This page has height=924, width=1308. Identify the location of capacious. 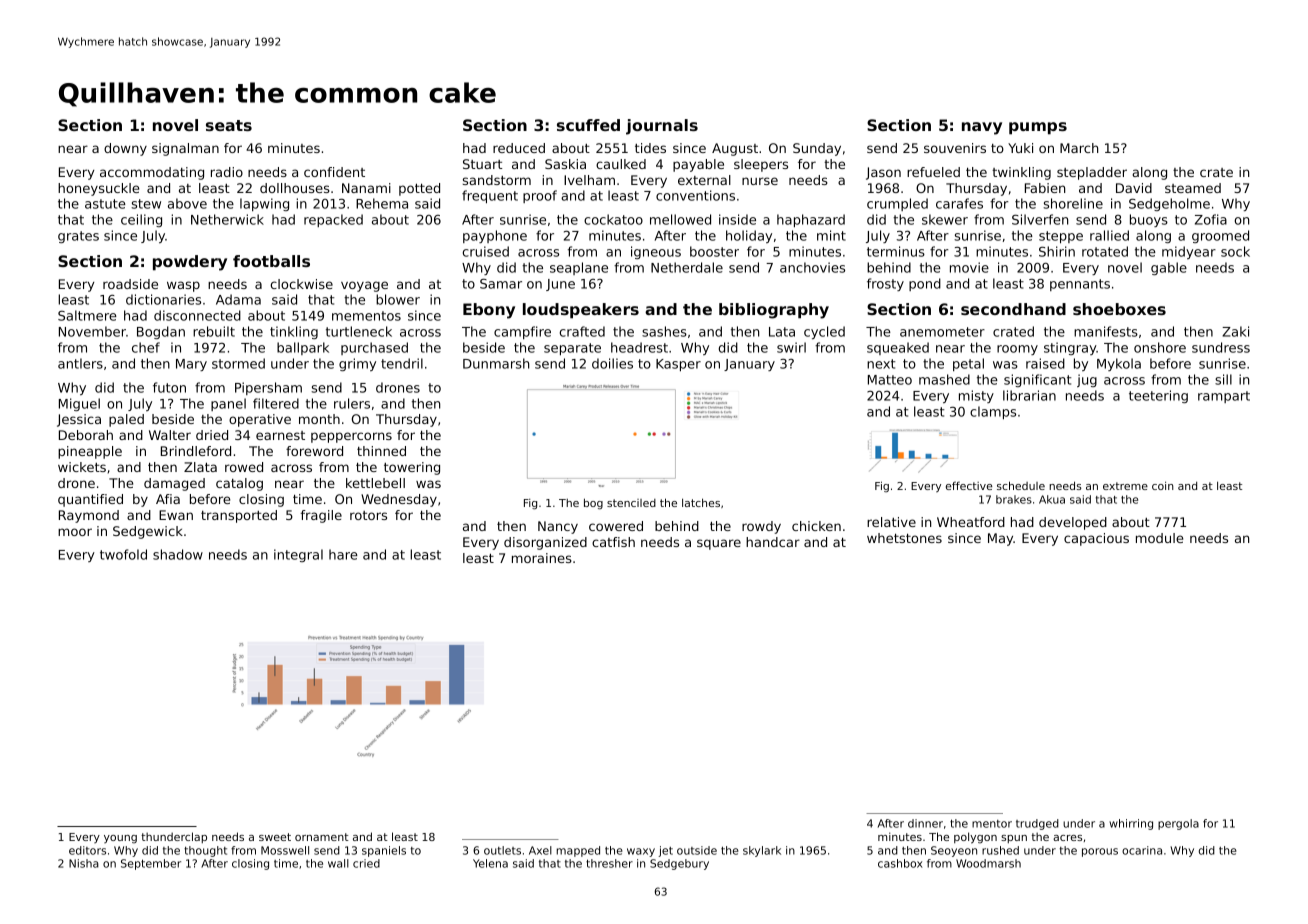
(1096, 539).
